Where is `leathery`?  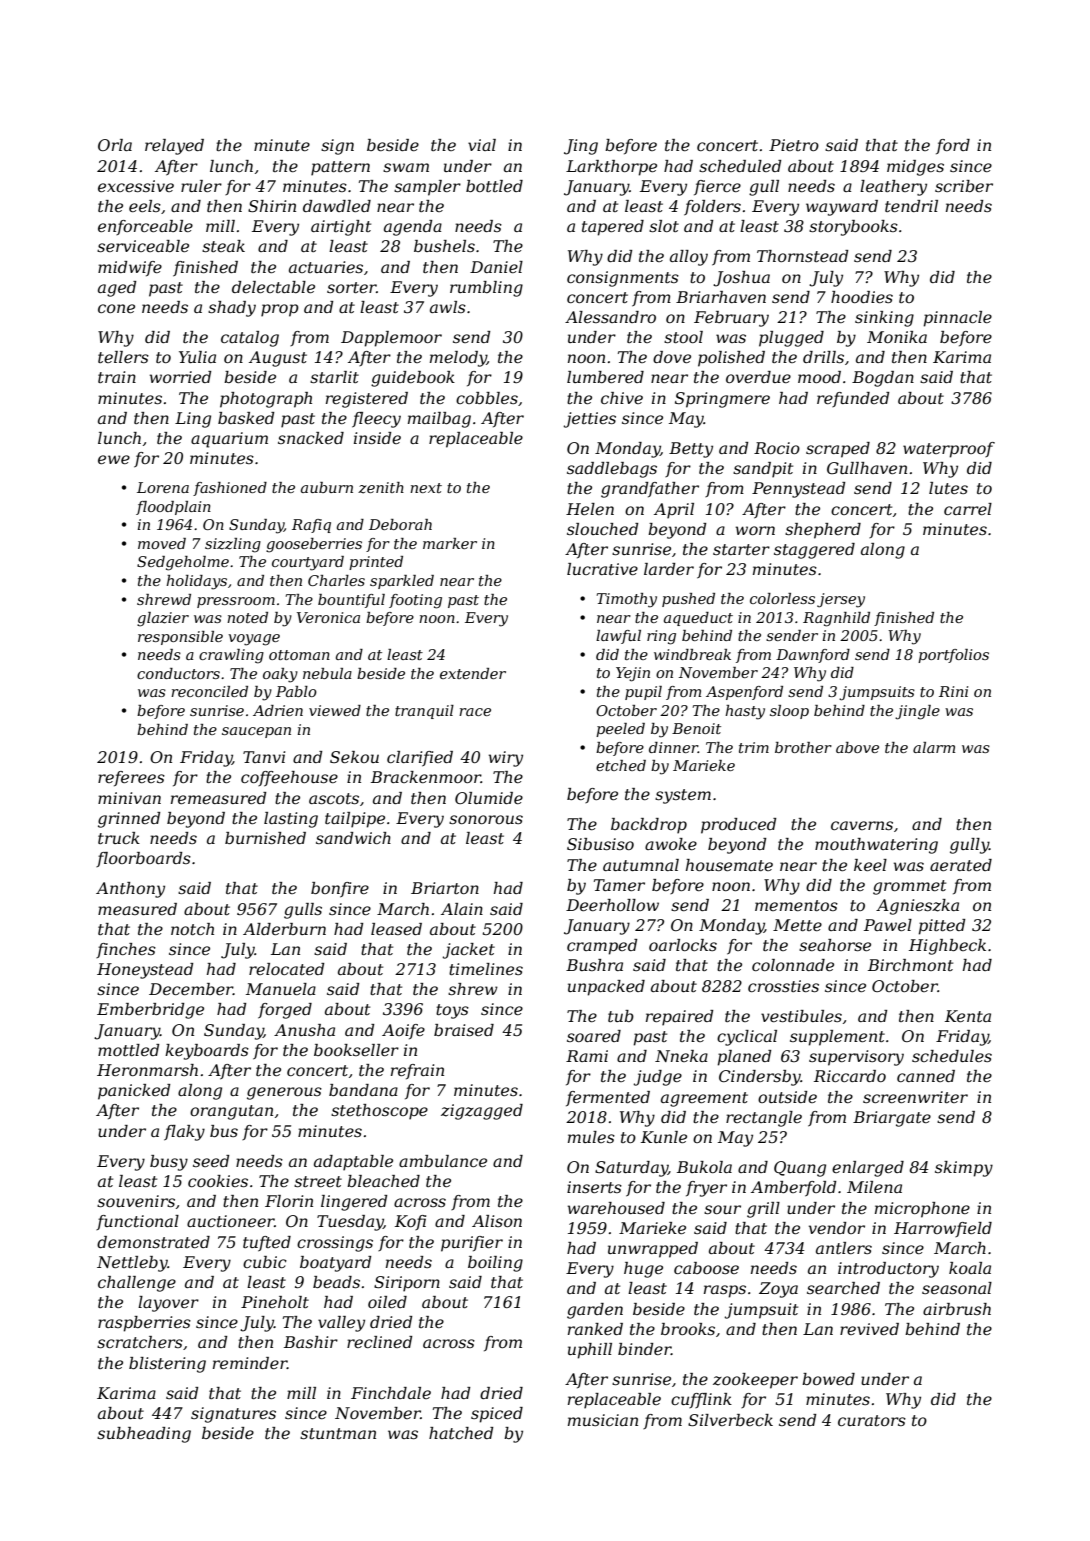 leathery is located at coordinates (893, 188).
